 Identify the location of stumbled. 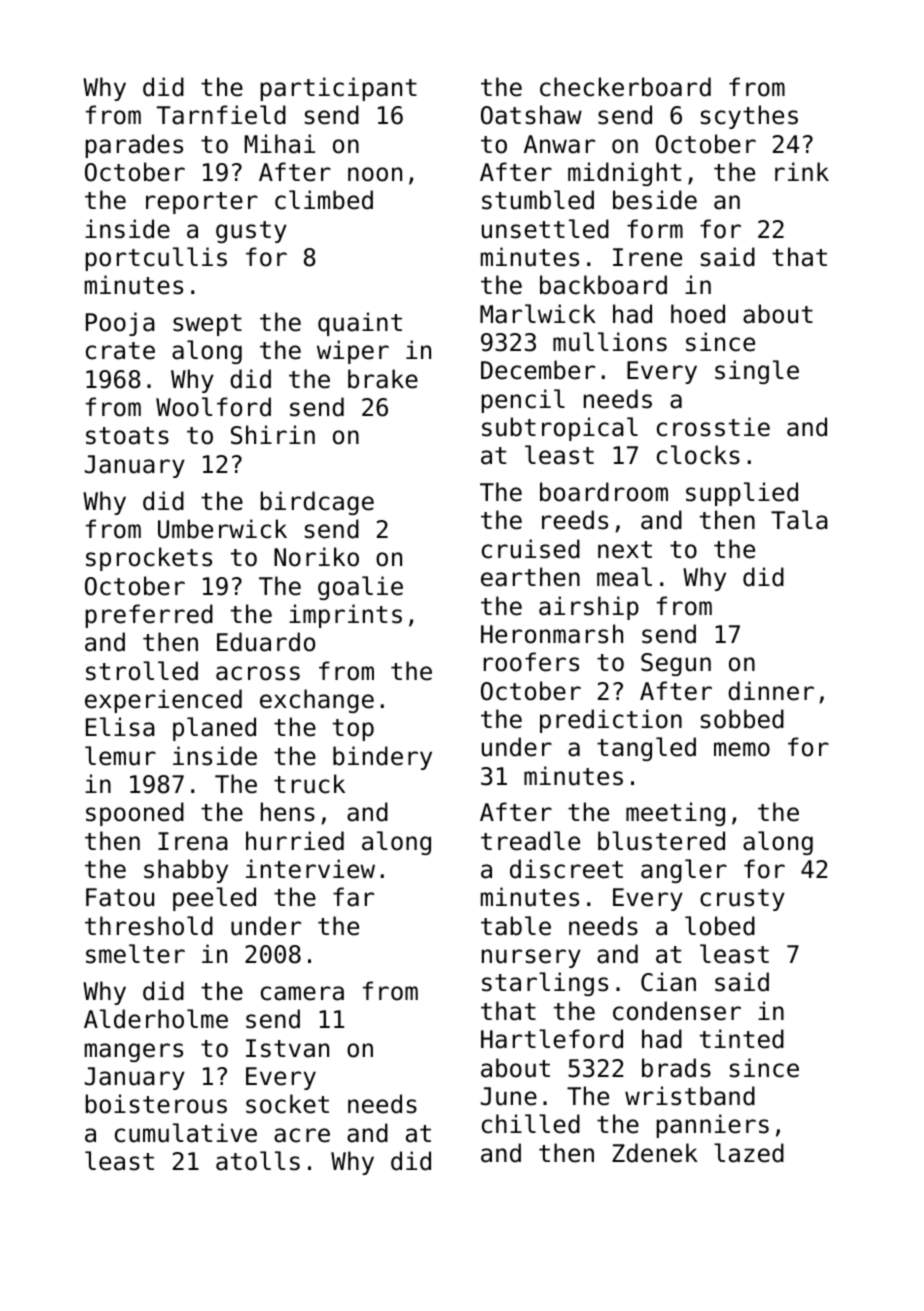
(538, 200).
